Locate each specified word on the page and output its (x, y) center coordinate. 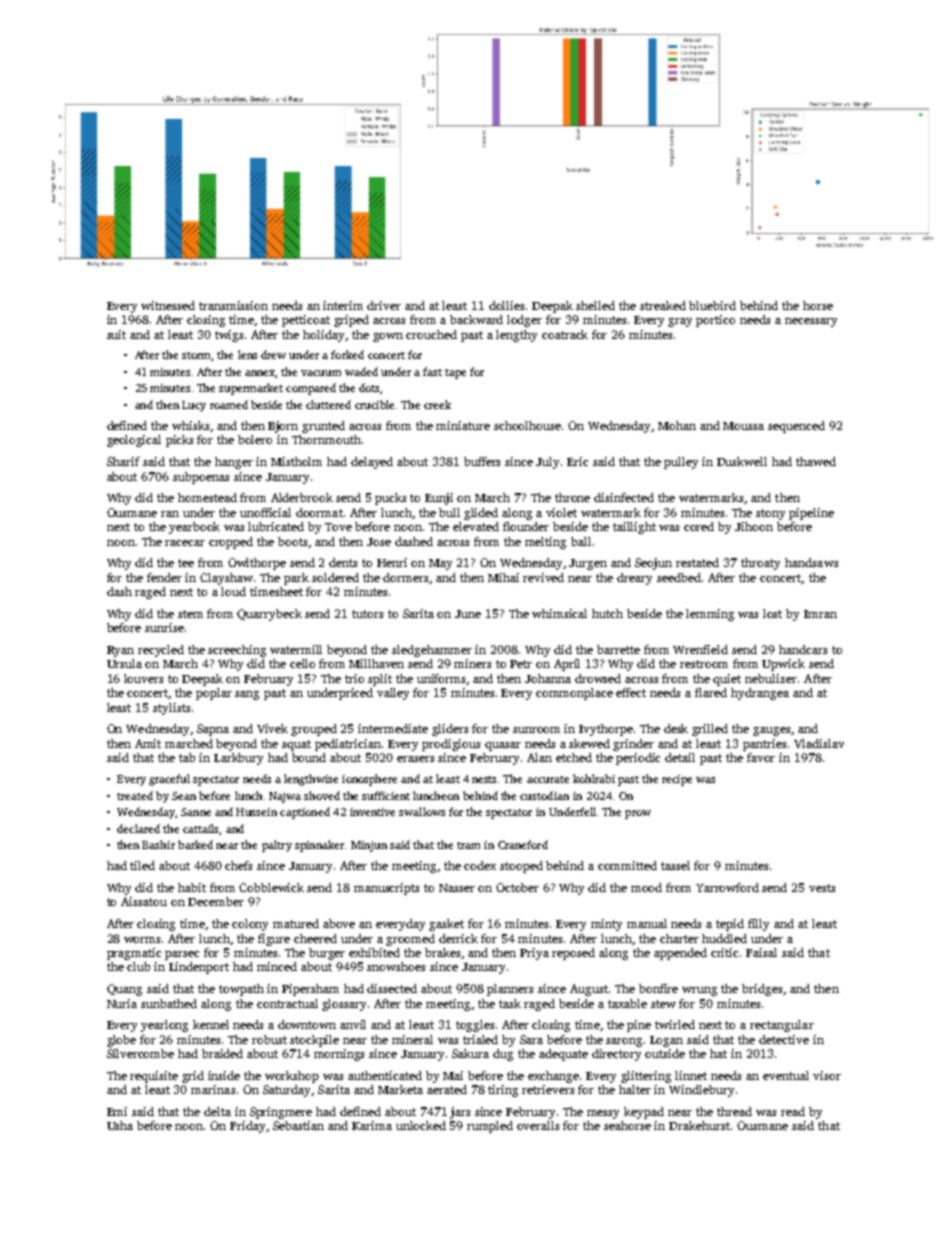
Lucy (194, 406)
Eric (577, 461)
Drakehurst (699, 1125)
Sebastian (298, 1125)
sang (247, 695)
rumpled (490, 1127)
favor (761, 757)
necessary (811, 322)
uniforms (441, 678)
